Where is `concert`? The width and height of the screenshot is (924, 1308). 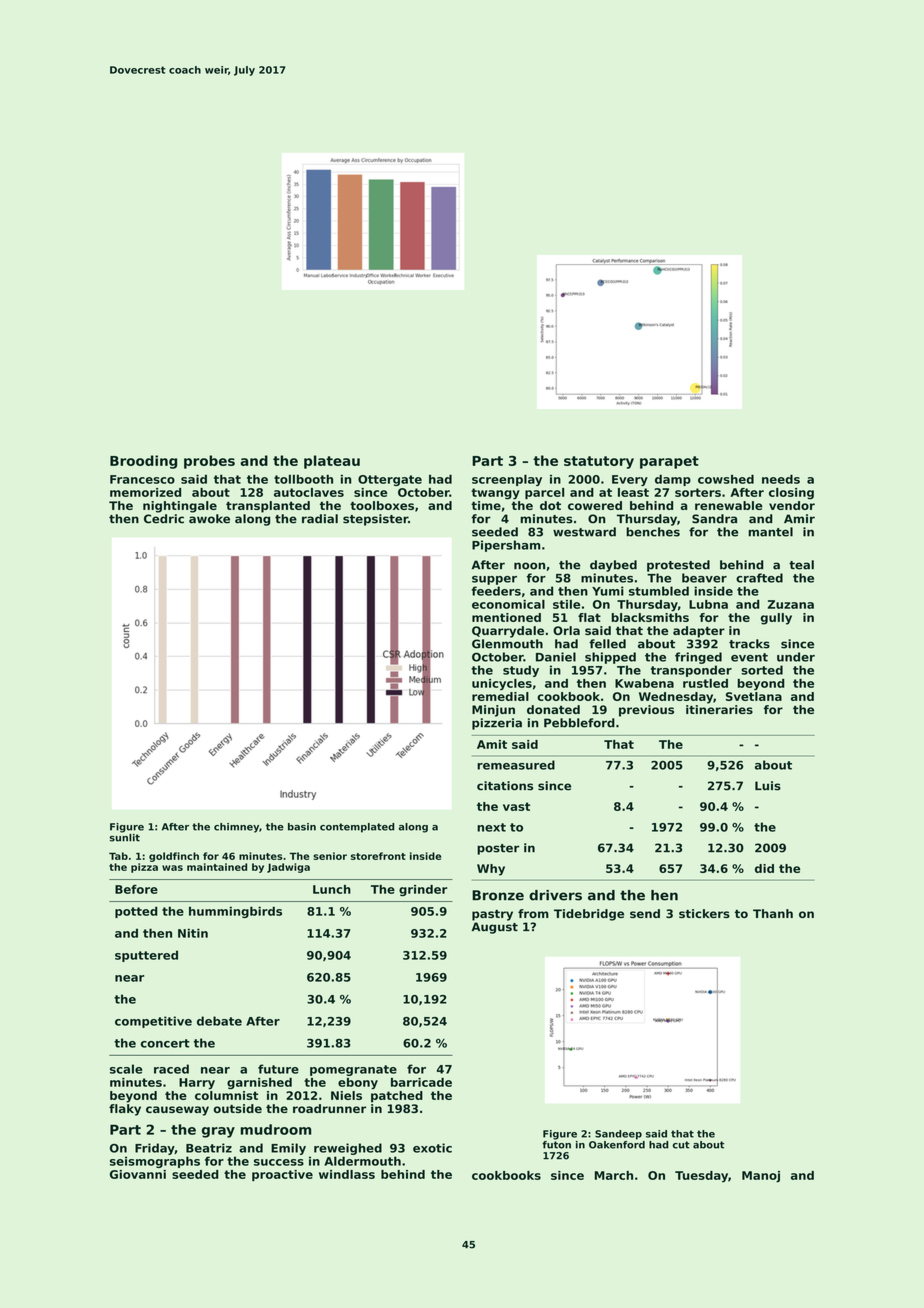
concert is located at coordinates (165, 1043).
